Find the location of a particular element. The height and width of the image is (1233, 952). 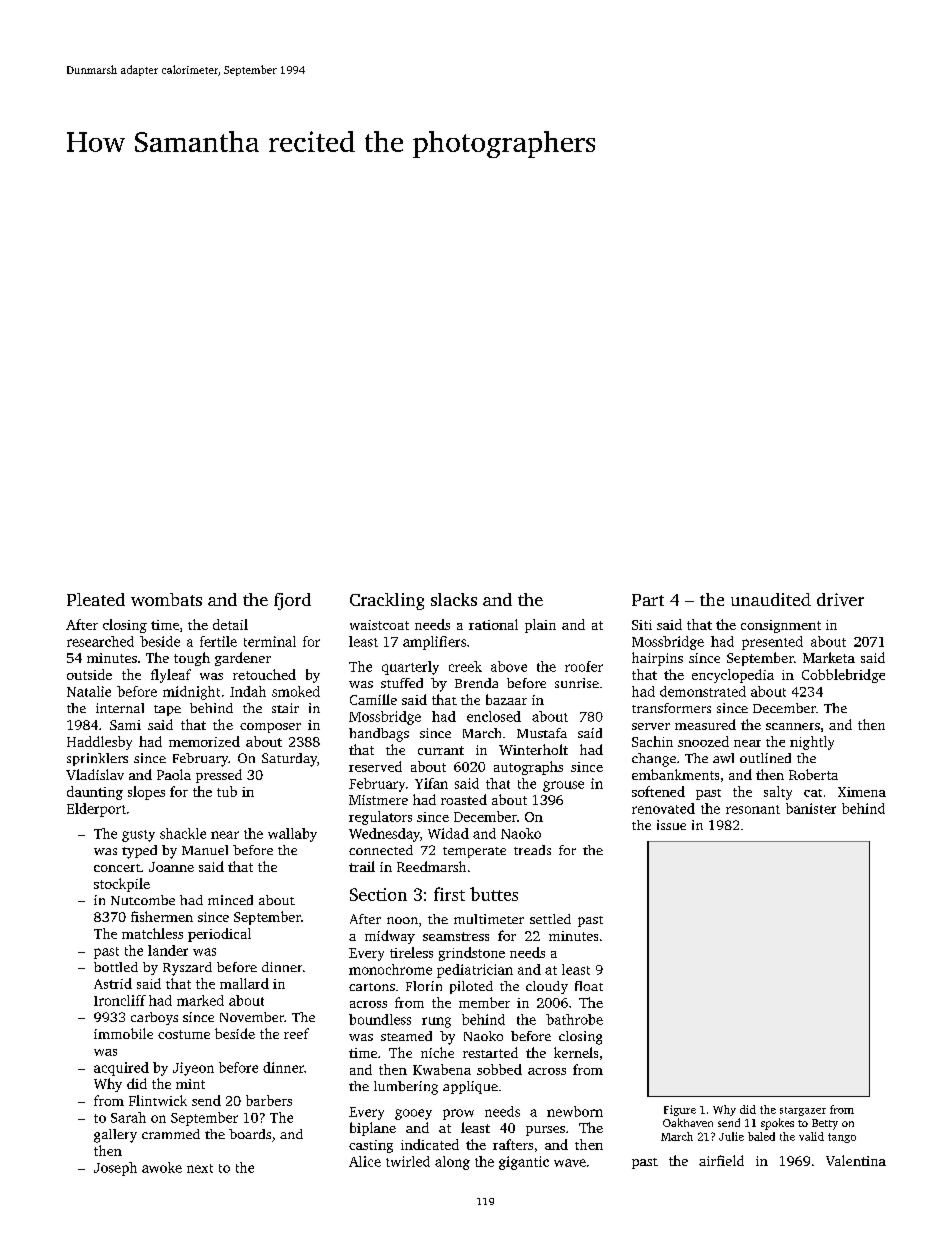

niche is located at coordinates (437, 1052).
